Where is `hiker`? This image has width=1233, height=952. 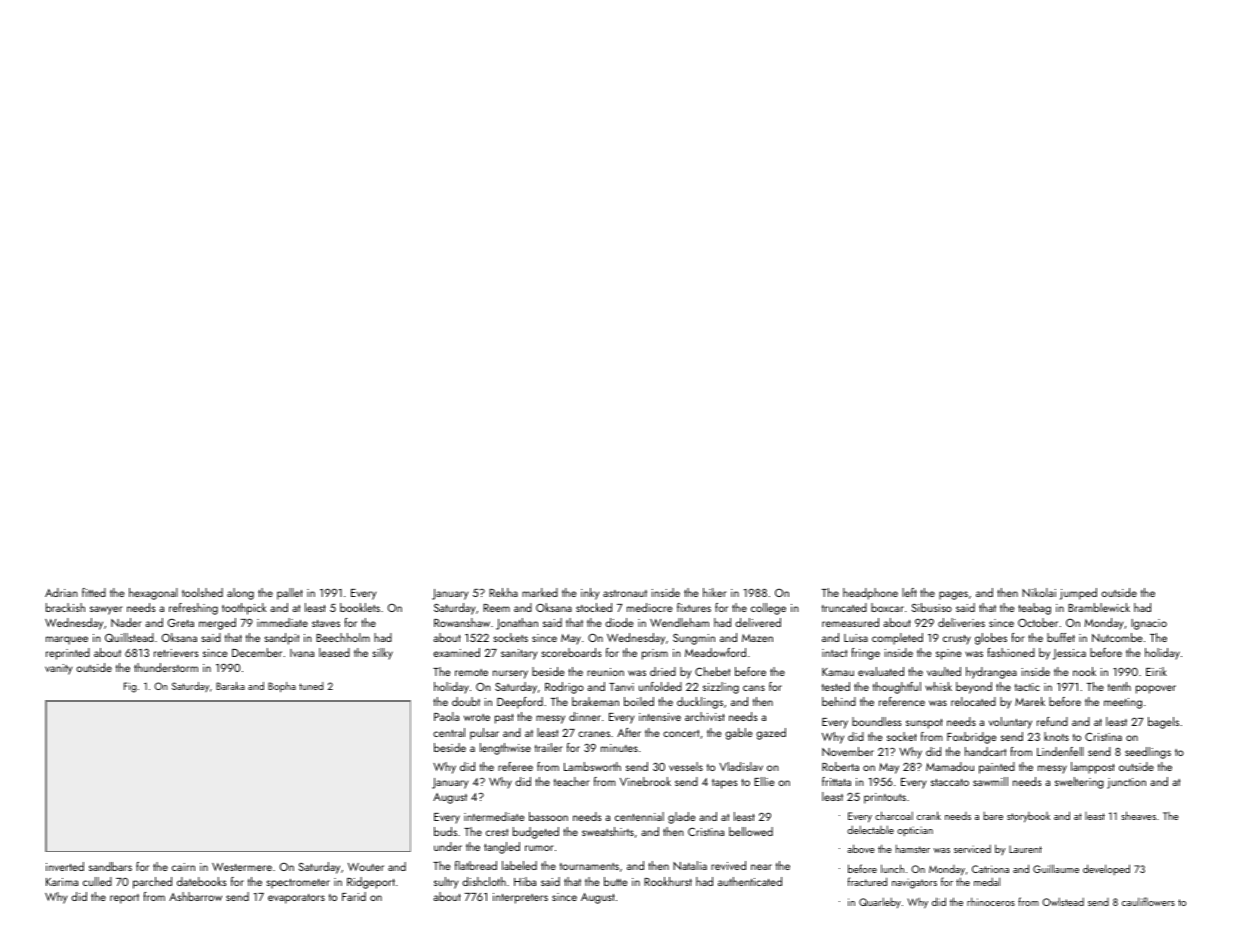 hiker is located at coordinates (715, 592).
